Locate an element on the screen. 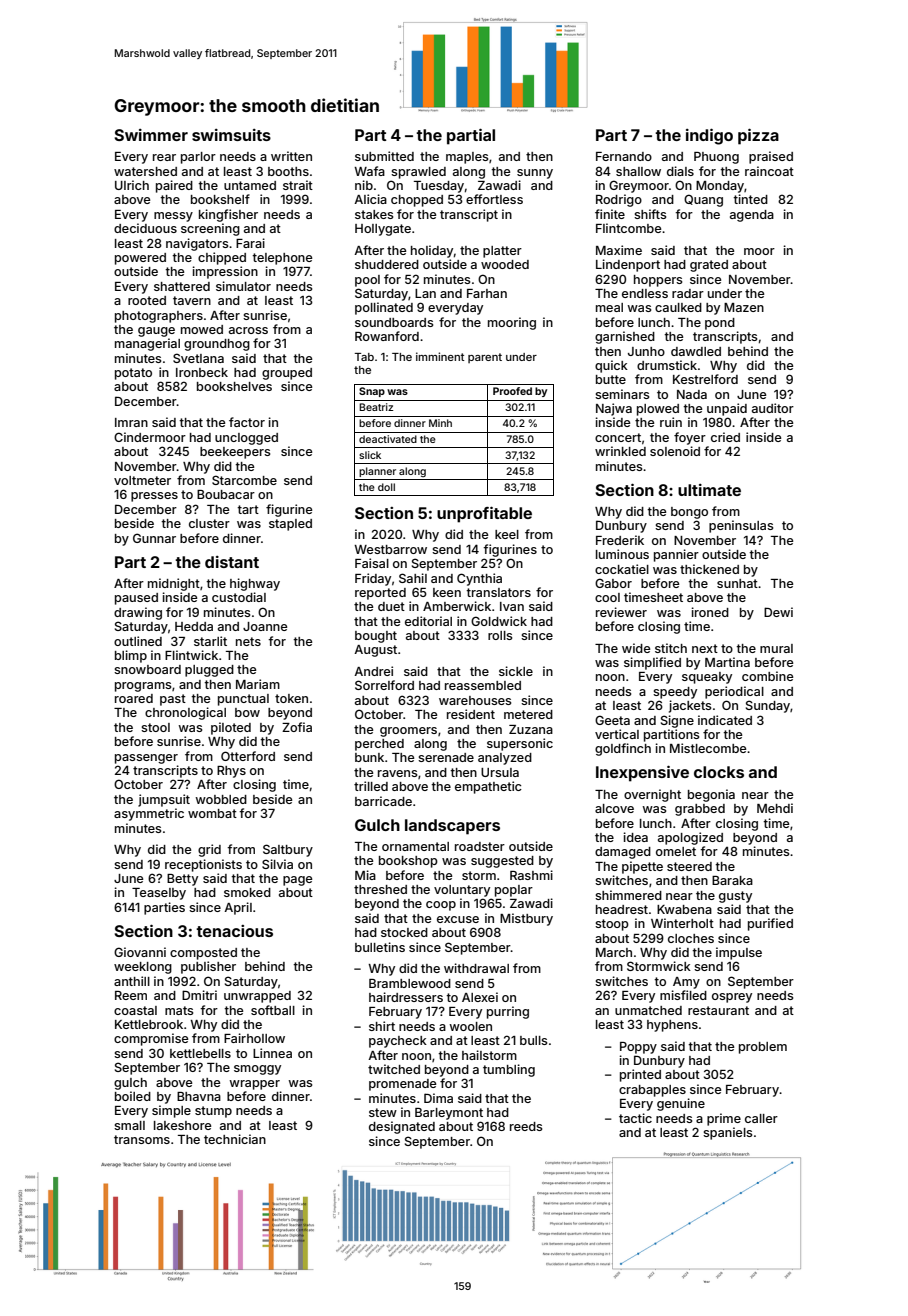 Image resolution: width=908 pixels, height=1316 pixels. omelet is located at coordinates (676, 851).
